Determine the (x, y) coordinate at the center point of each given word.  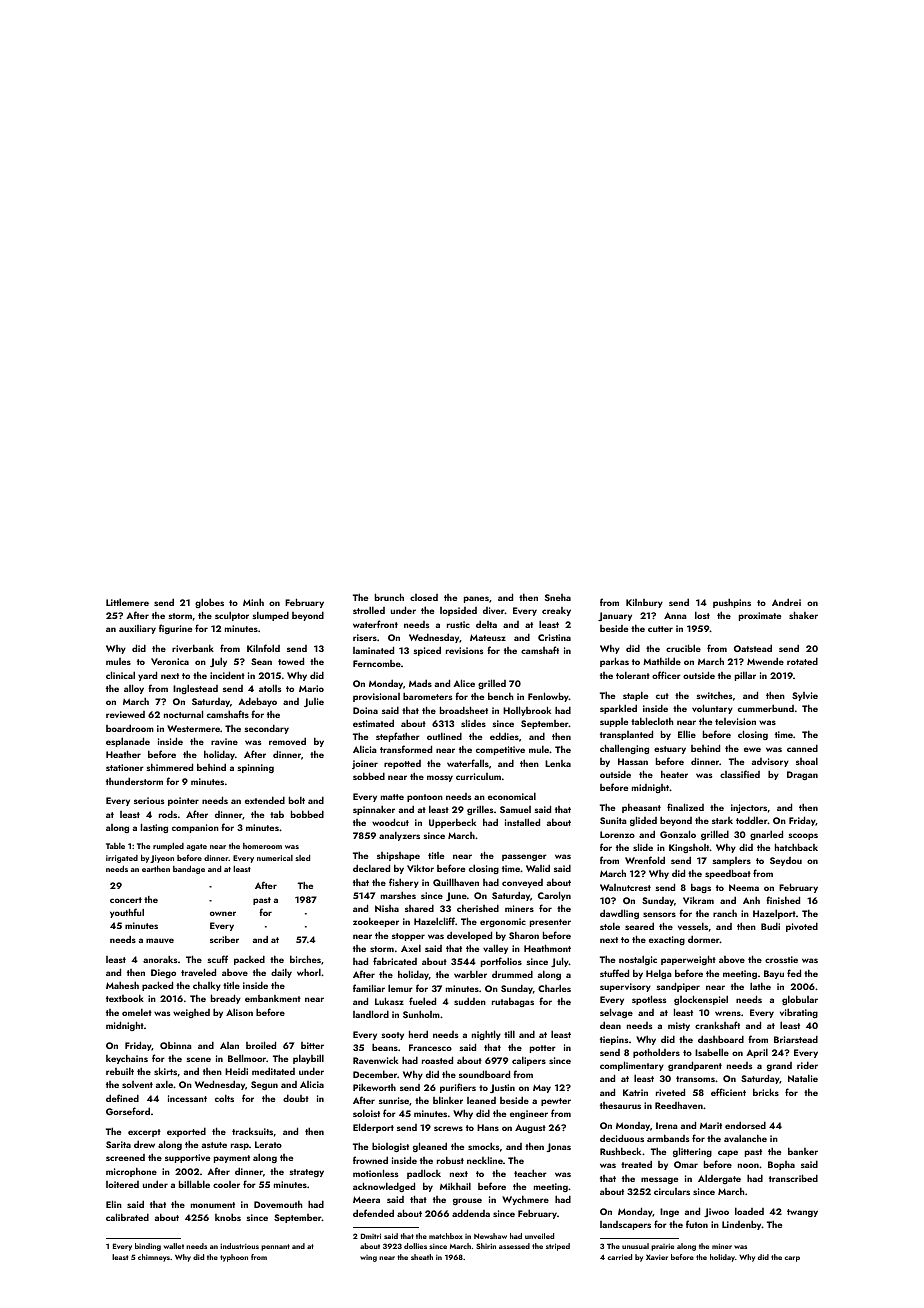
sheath (422, 1257)
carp (792, 1259)
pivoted (802, 927)
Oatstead (753, 648)
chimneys (154, 1258)
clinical (120, 675)
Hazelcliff (434, 921)
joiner (365, 764)
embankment (273, 998)
